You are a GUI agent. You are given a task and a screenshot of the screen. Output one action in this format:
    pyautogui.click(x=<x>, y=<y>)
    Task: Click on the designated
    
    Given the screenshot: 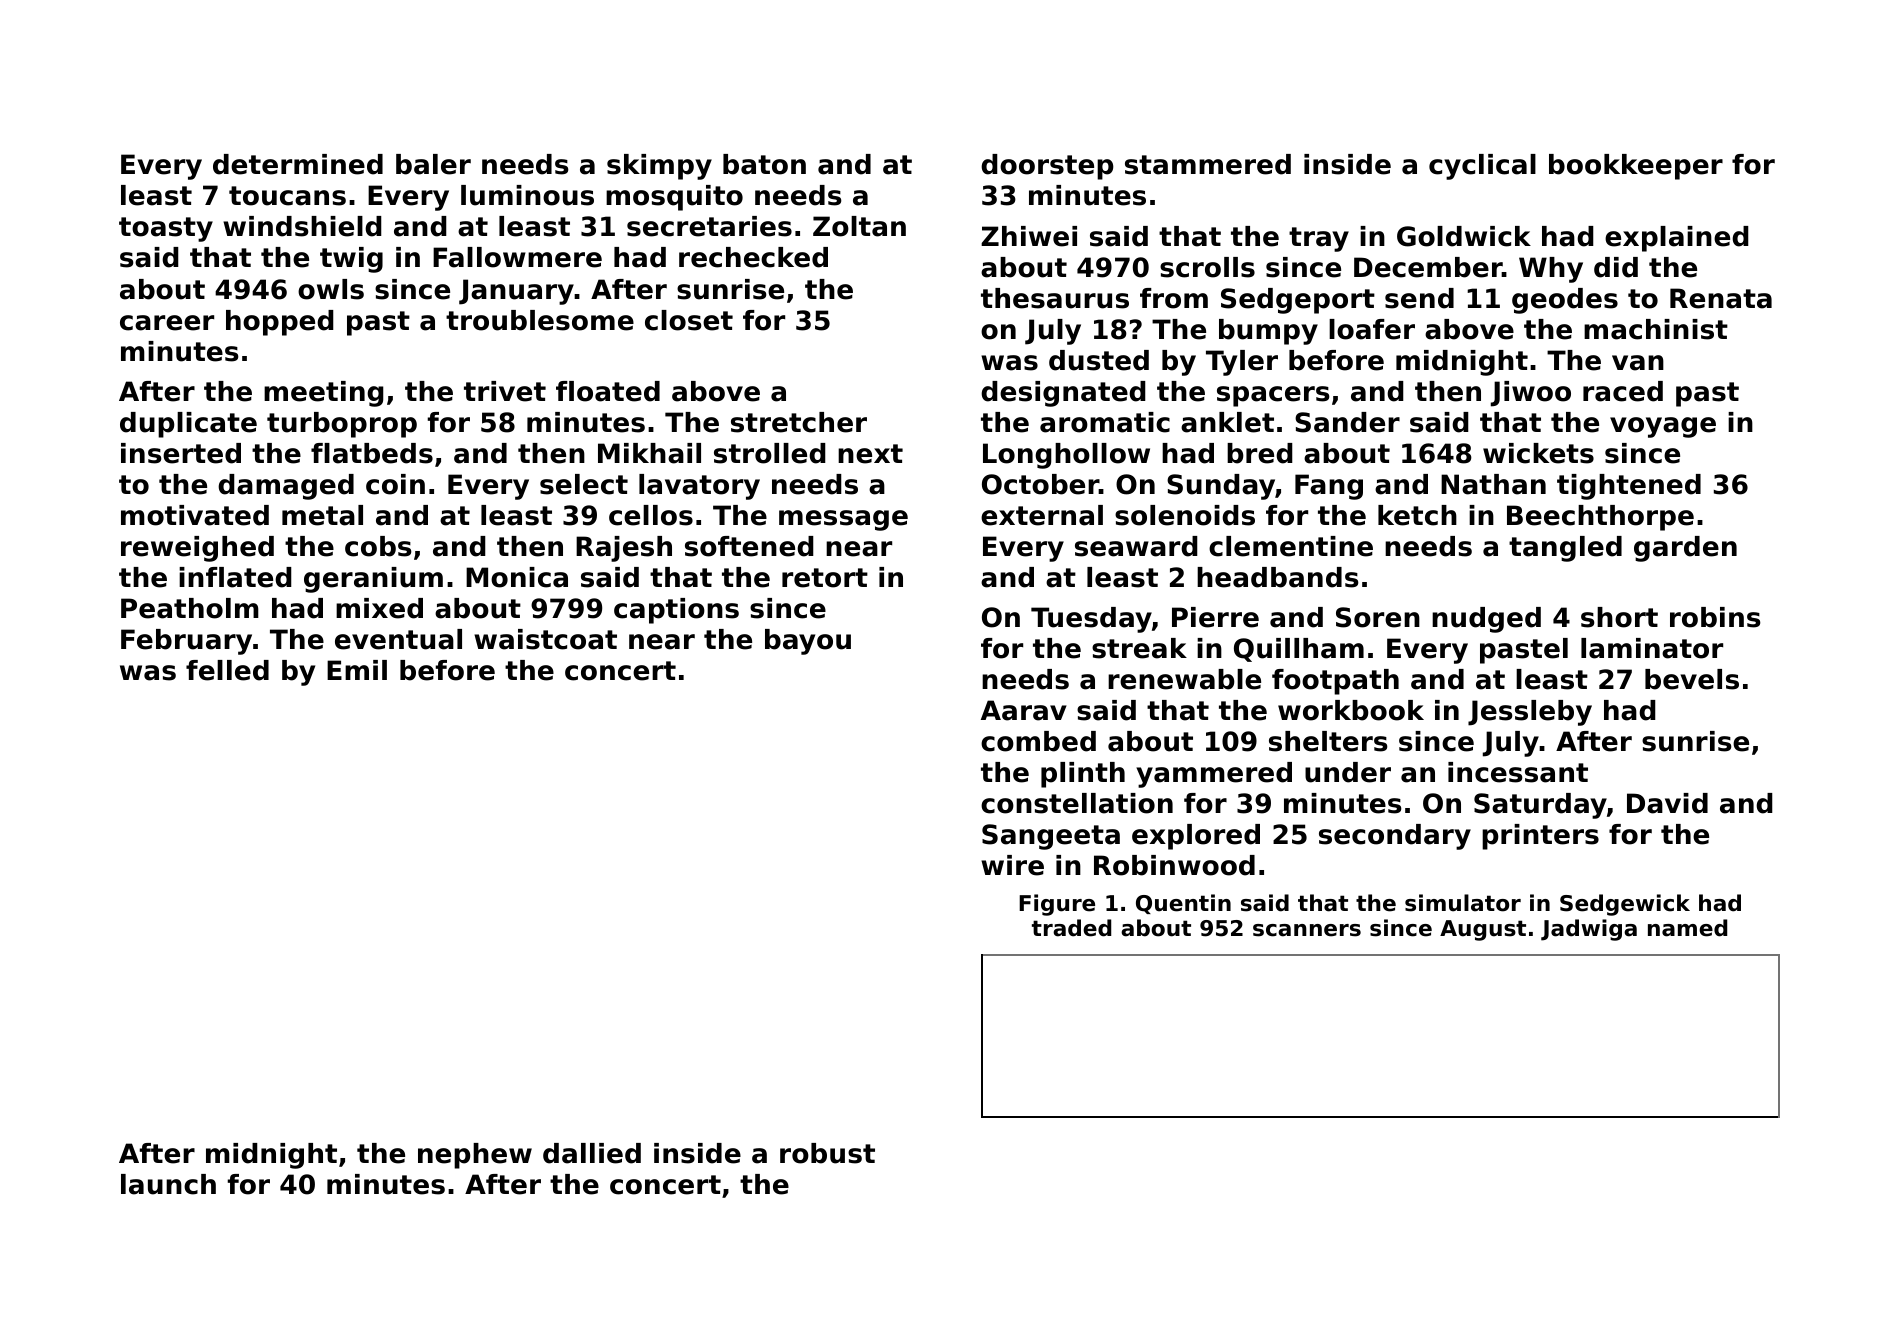 What is the action you would take?
    pyautogui.click(x=1063, y=394)
